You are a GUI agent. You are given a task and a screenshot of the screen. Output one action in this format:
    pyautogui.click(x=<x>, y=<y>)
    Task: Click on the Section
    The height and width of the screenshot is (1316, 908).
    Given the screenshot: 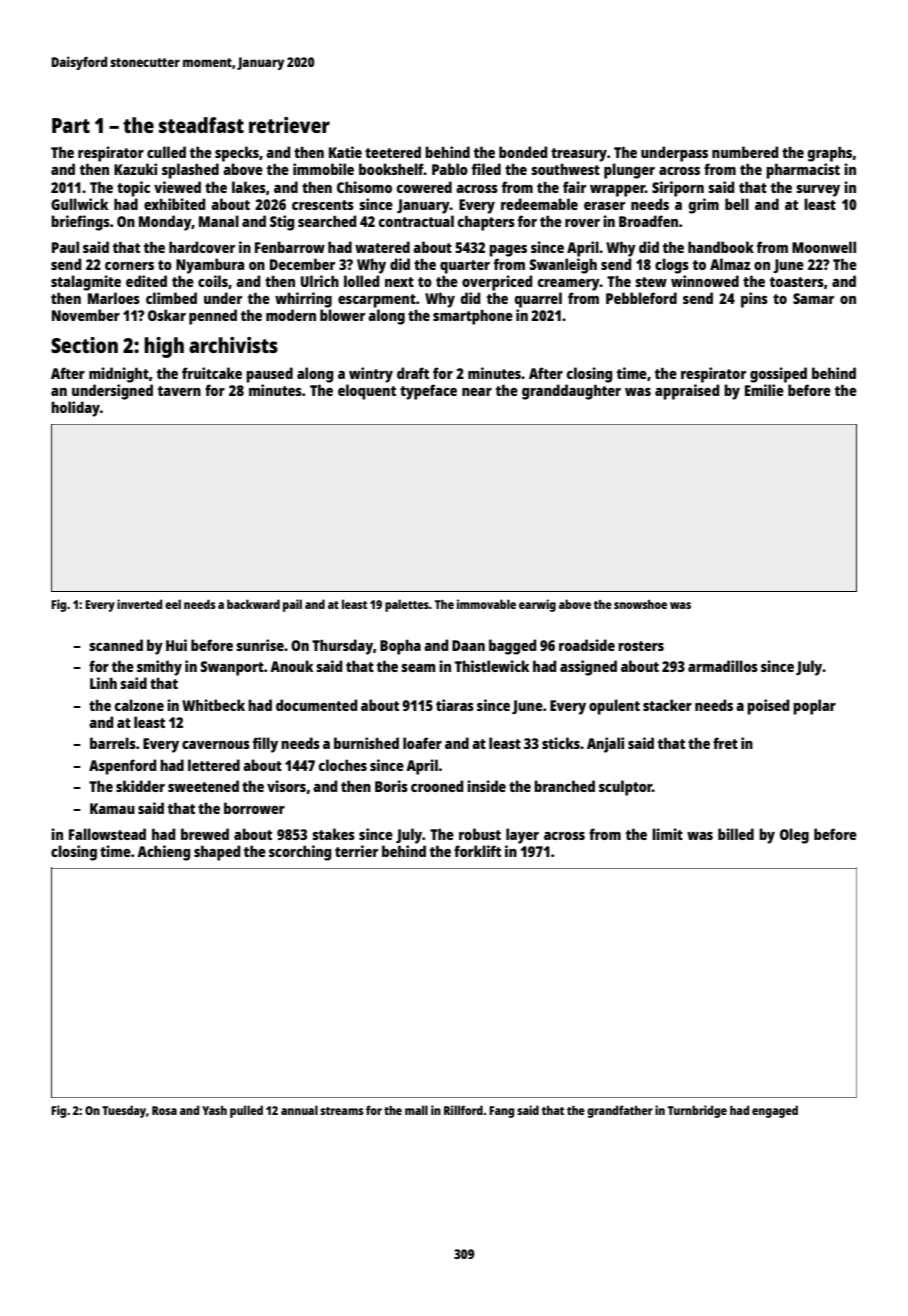 What is the action you would take?
    pyautogui.click(x=84, y=345)
